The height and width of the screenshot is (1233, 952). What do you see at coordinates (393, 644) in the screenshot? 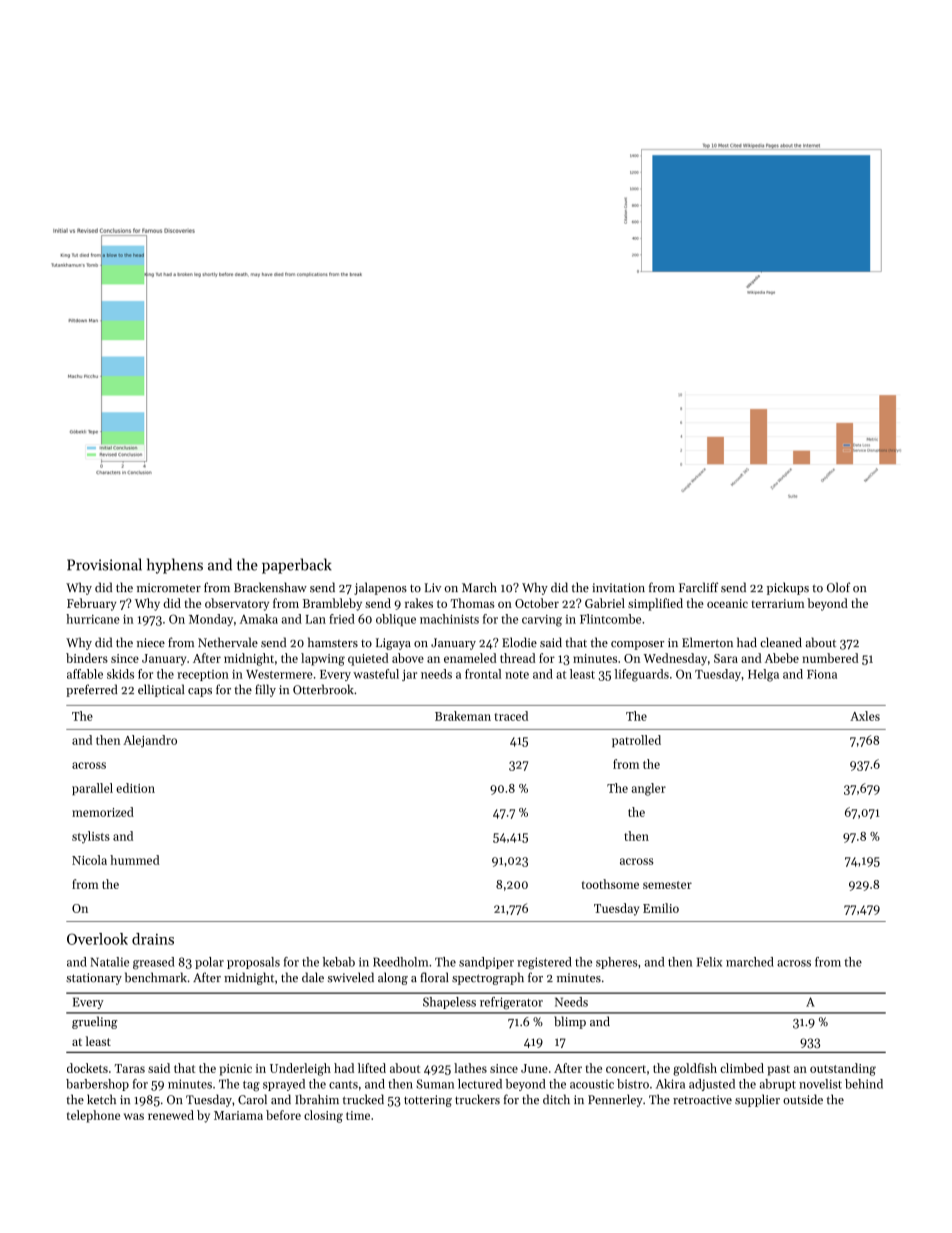
I see `Ligaya` at bounding box center [393, 644].
